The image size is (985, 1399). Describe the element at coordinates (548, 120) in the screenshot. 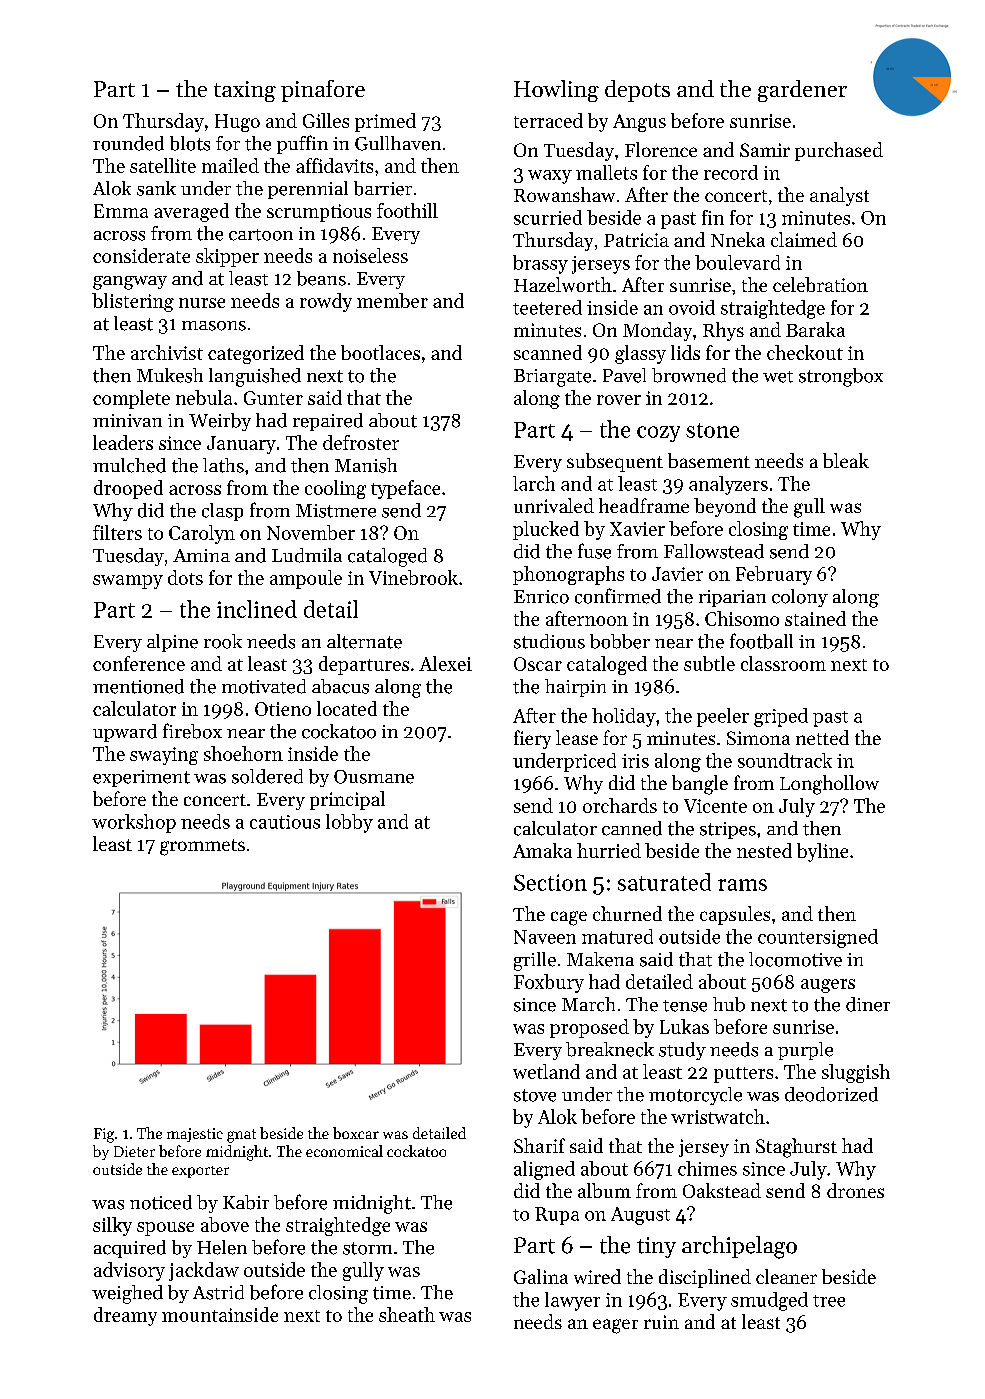

I see `terraced` at that location.
